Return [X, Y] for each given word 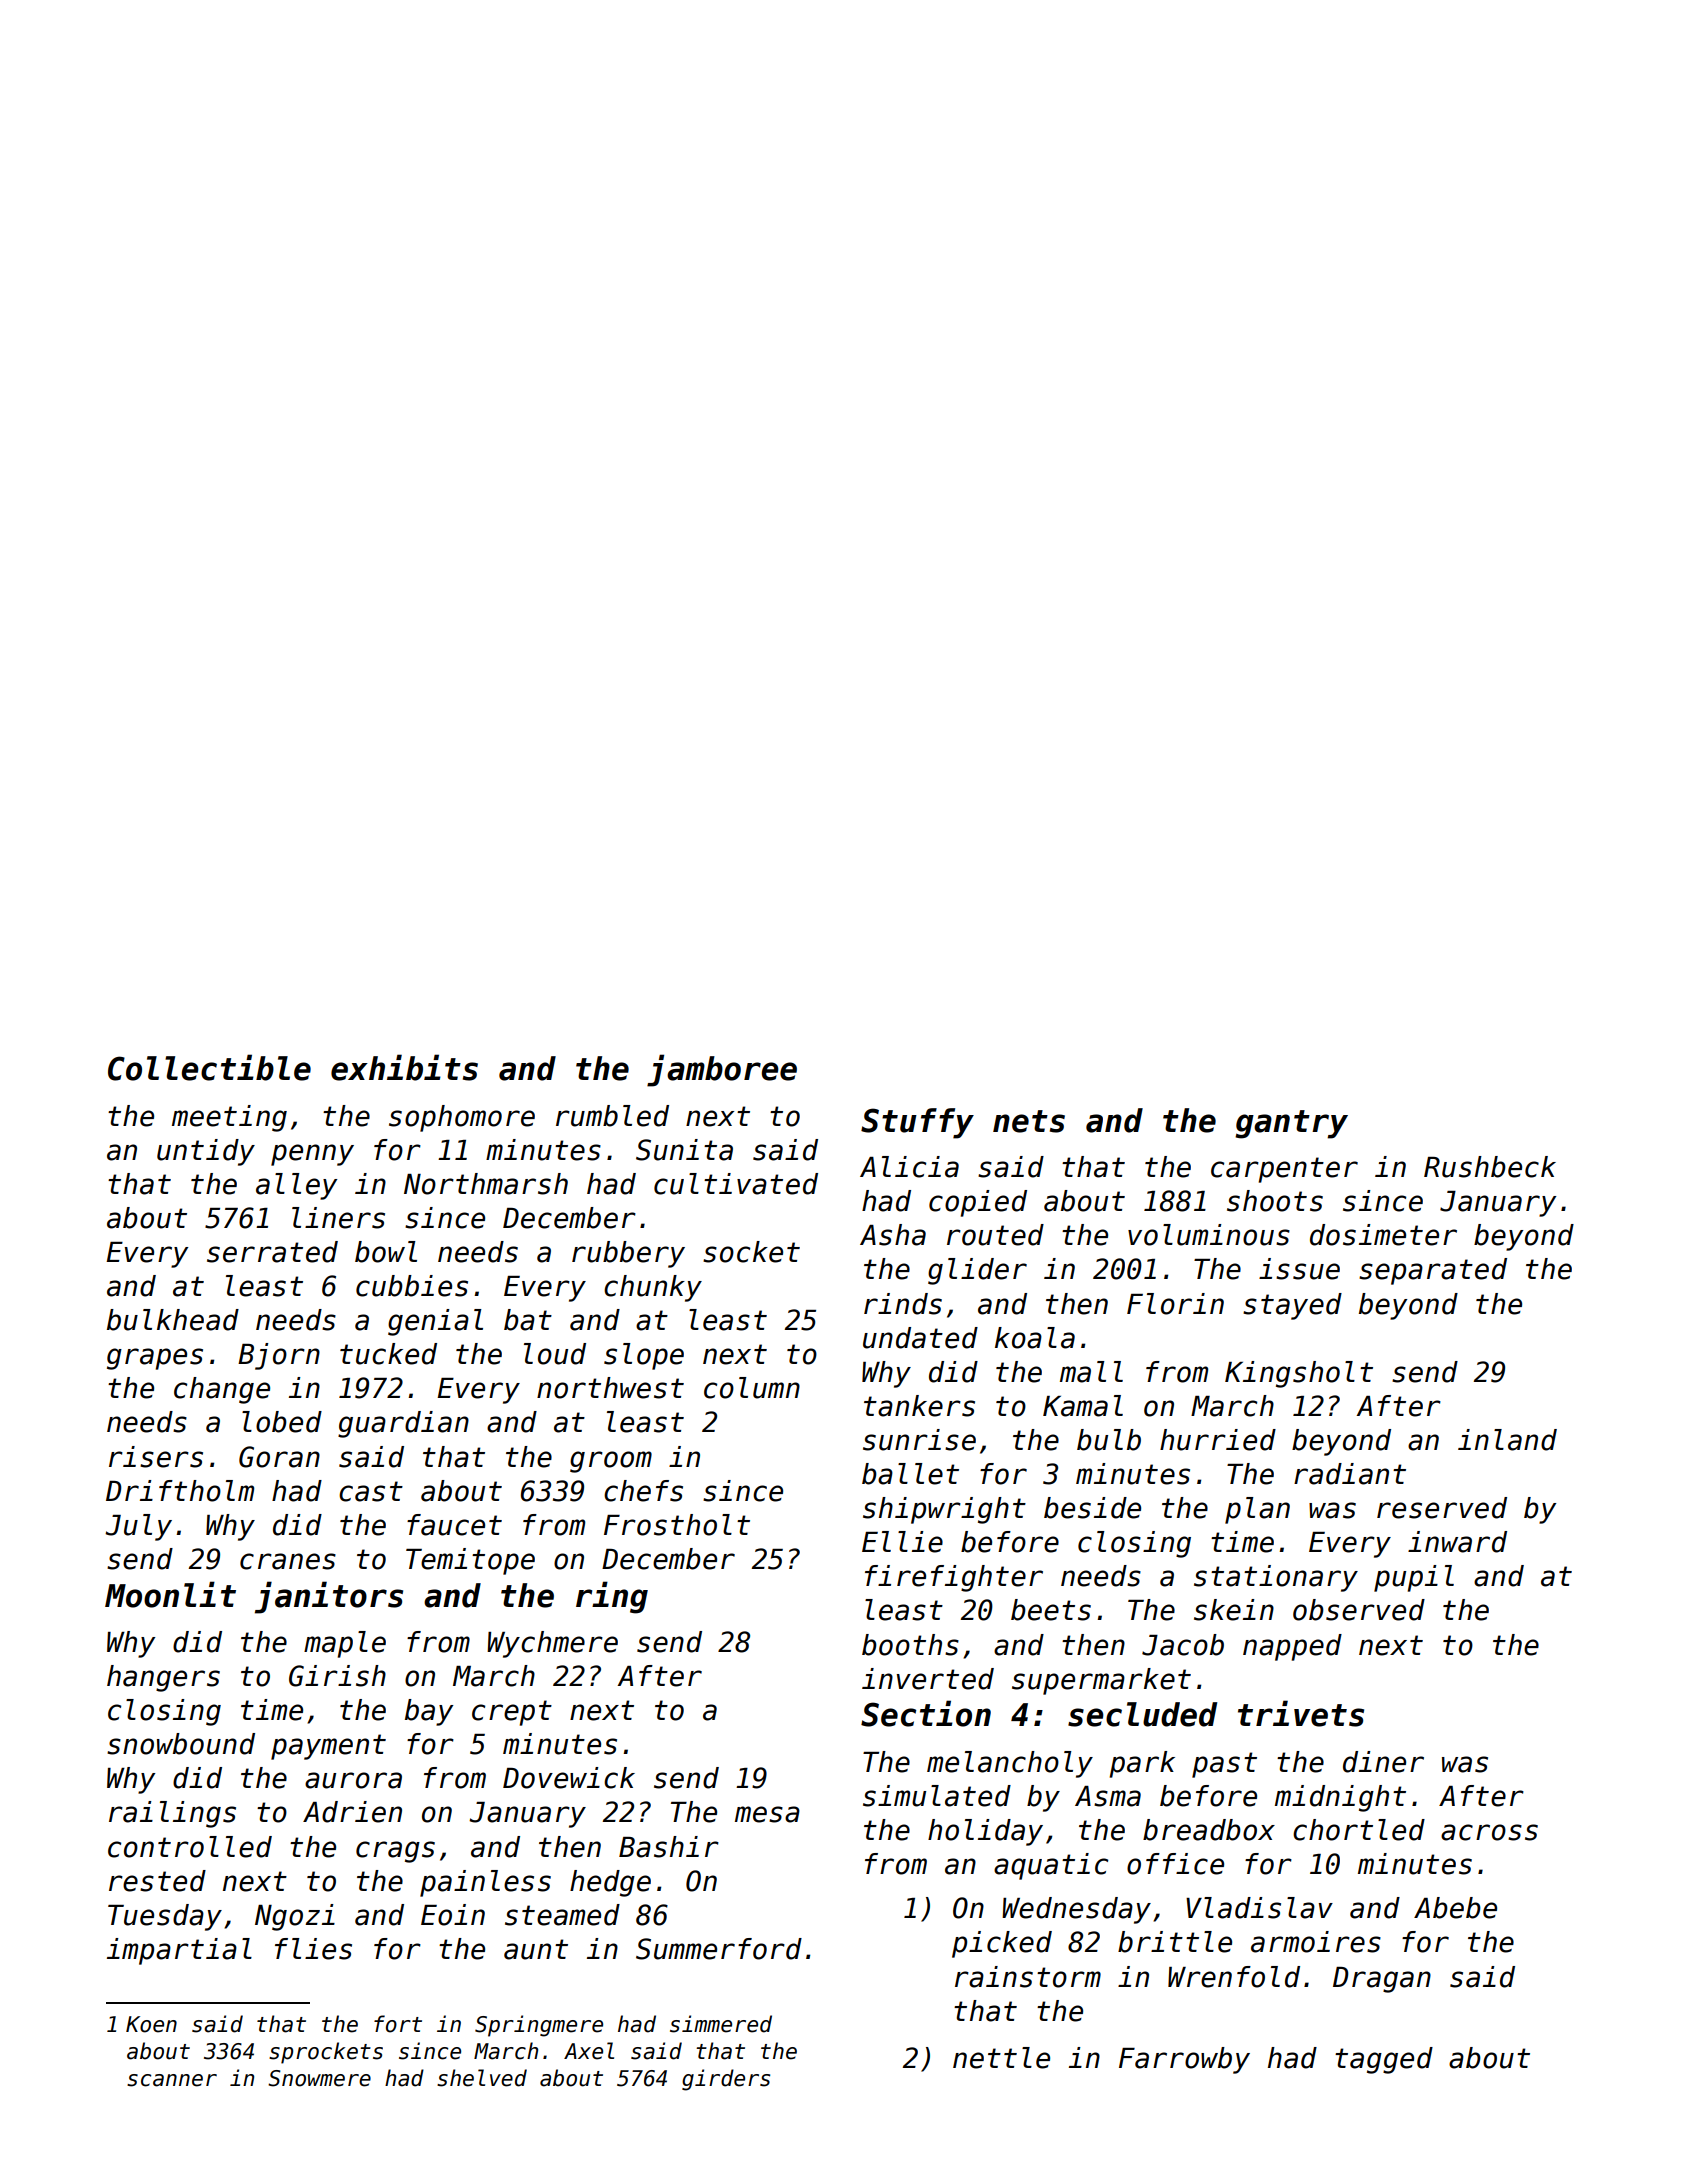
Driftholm [180, 1491]
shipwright [944, 1510]
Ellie [902, 1542]
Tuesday [165, 1917]
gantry [1291, 1124]
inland [1507, 1440]
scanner [172, 2080]
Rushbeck [1490, 1167]
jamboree [722, 1070]
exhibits [404, 1067]
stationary [1276, 1578]
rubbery [628, 1254]
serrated [272, 1252]
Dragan [1382, 1980]
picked [1002, 1944]
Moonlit [170, 1594]
